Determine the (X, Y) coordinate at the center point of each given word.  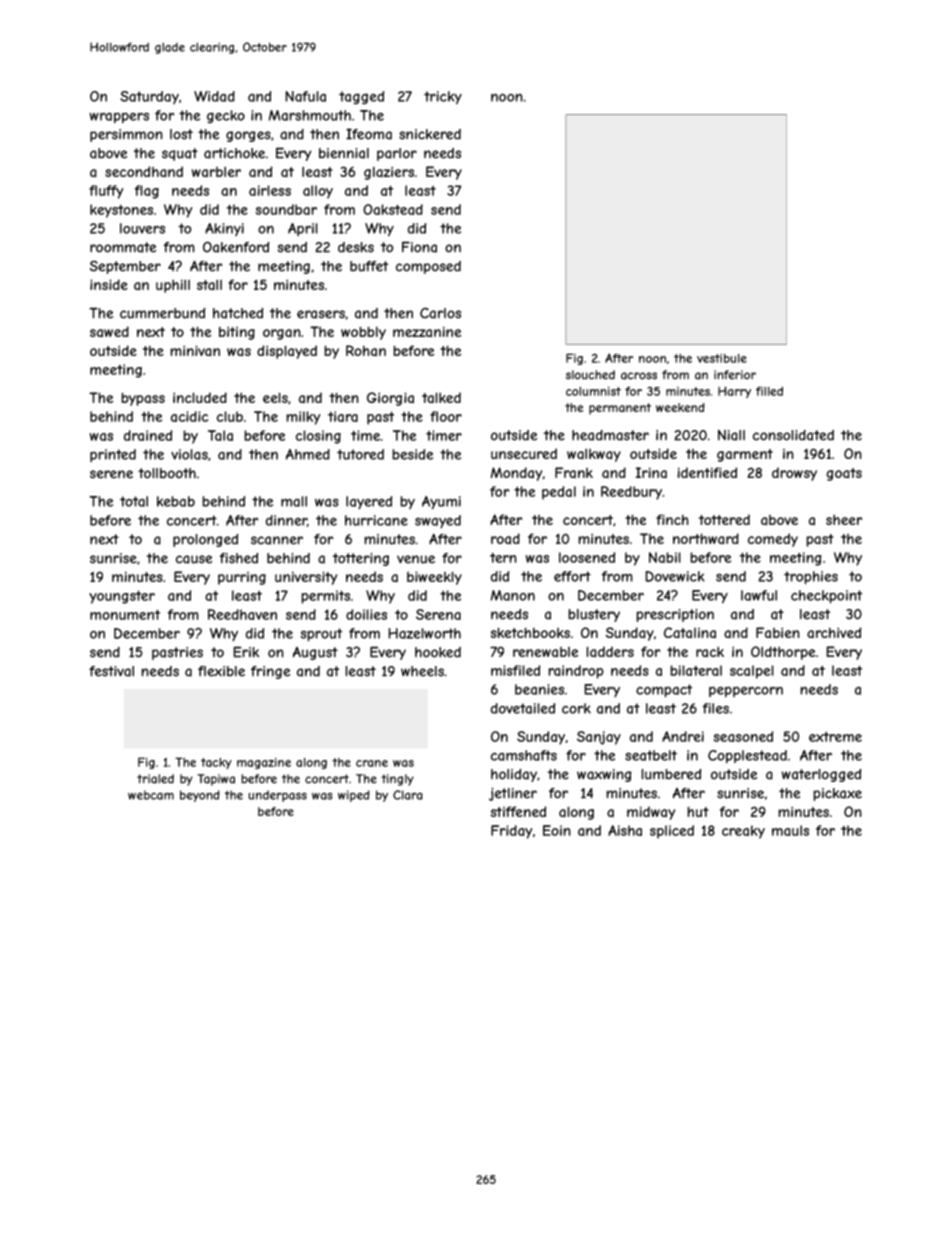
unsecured (524, 453)
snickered (430, 134)
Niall (731, 435)
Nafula (305, 96)
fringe (270, 672)
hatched (238, 313)
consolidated (793, 435)
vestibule (722, 358)
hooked (438, 652)
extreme (835, 737)
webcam (151, 795)
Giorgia (390, 399)
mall (294, 501)
